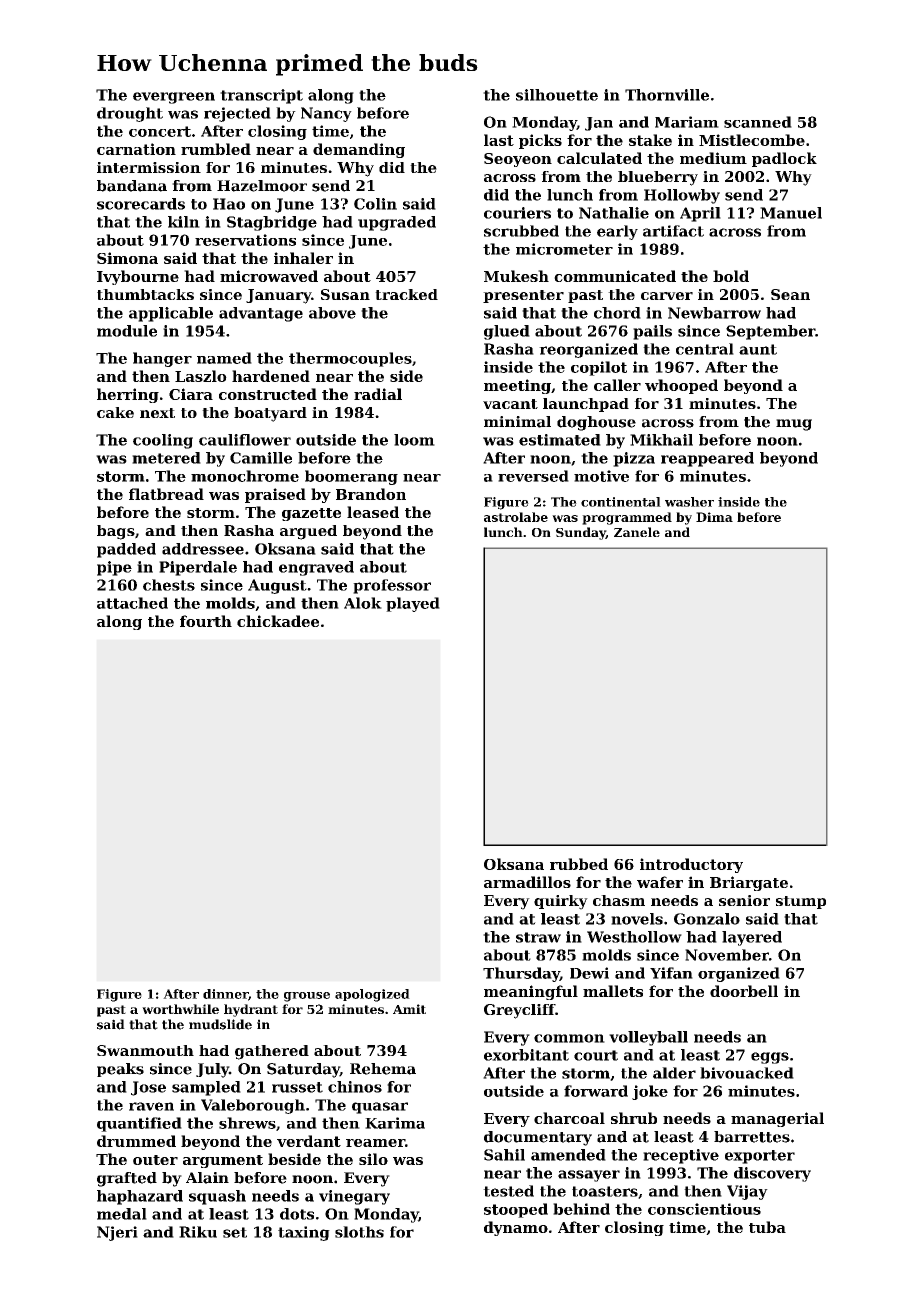  Describe the element at coordinates (373, 512) in the page. I see `leased` at that location.
